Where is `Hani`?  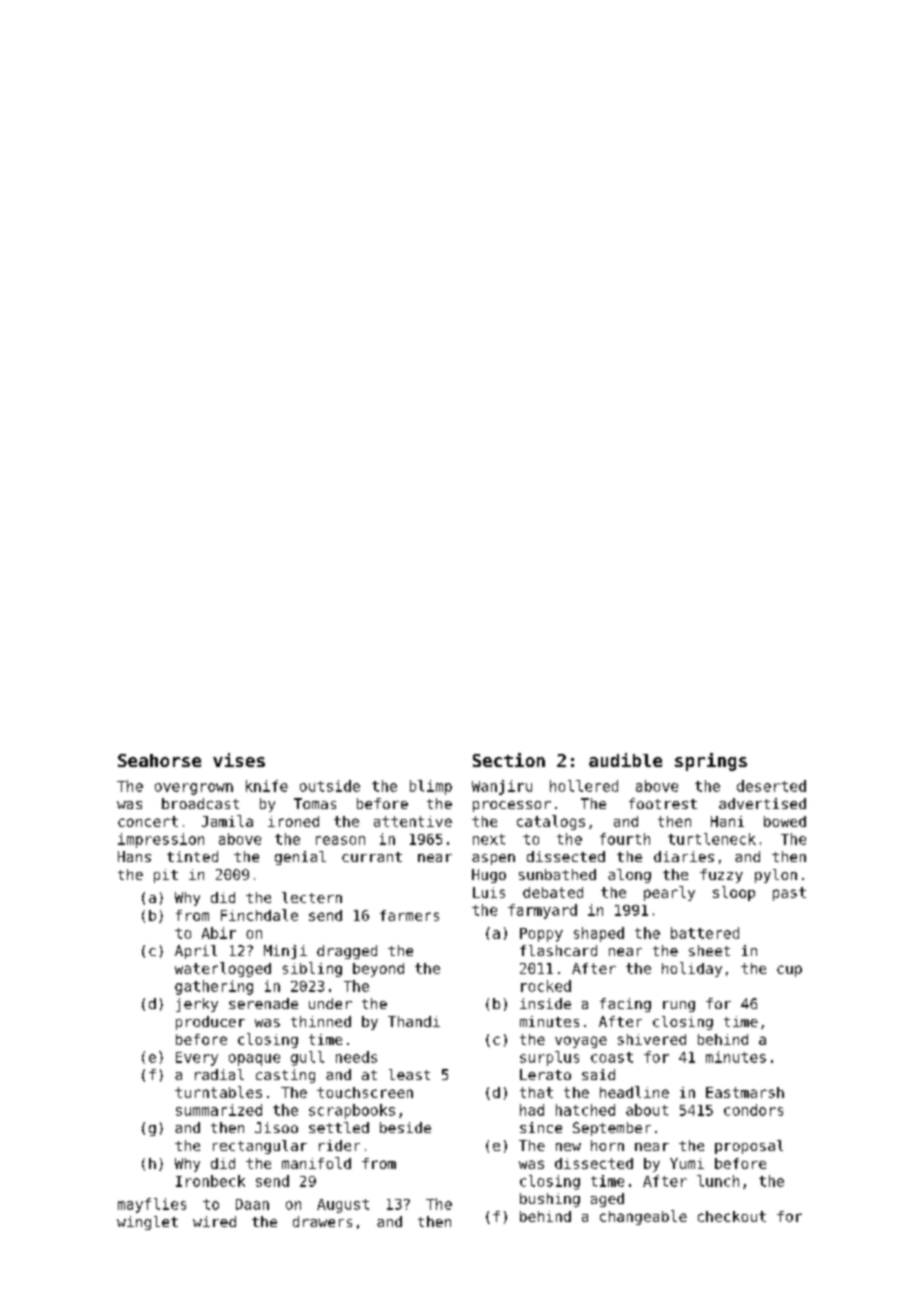 Hani is located at coordinates (727, 821).
